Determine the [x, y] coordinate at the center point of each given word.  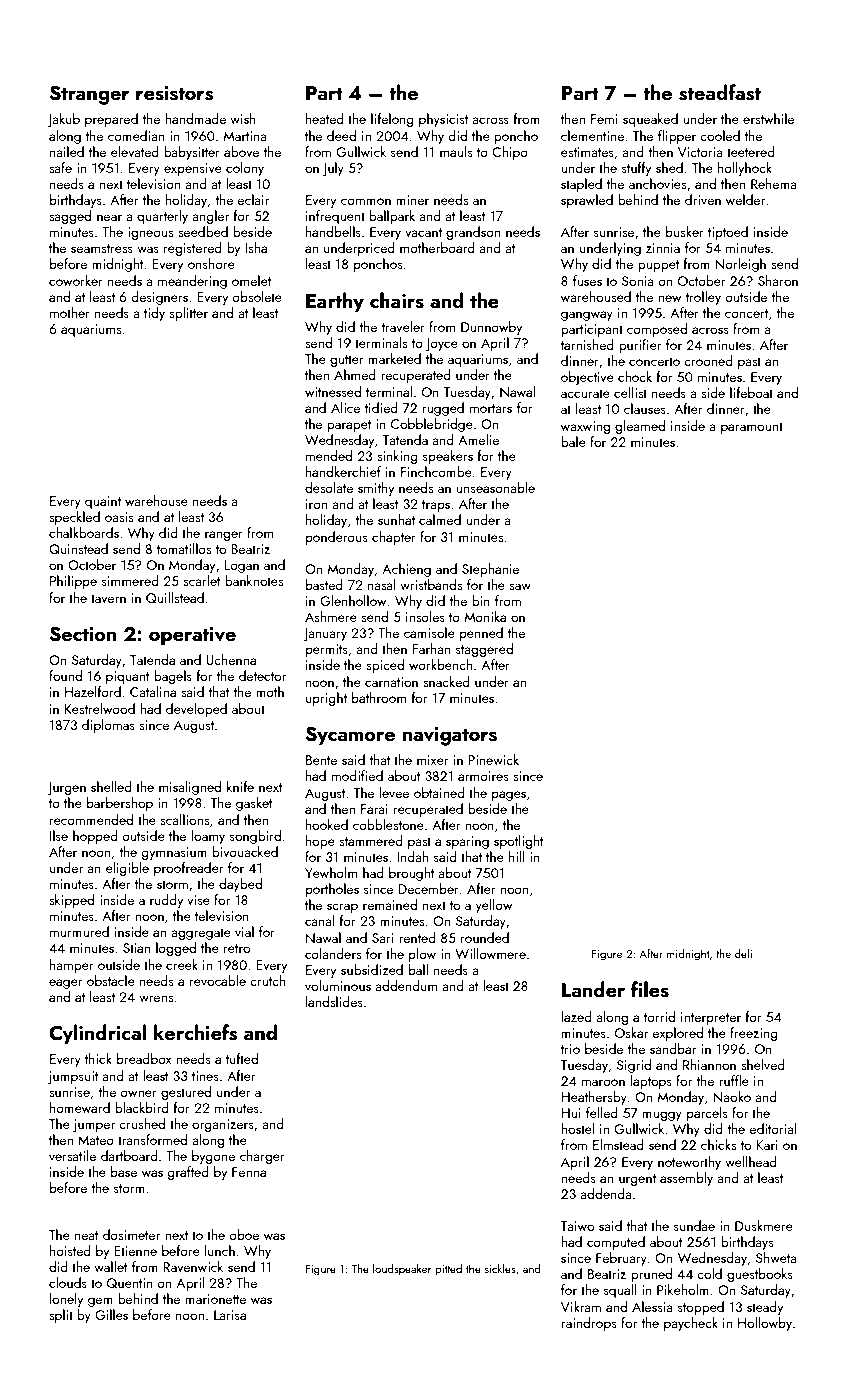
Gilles [111, 1314]
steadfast [720, 92]
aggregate [201, 934]
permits [327, 650]
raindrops [589, 1324]
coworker [76, 280]
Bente [321, 760]
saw [520, 586]
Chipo [510, 153]
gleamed [640, 427]
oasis [119, 517]
